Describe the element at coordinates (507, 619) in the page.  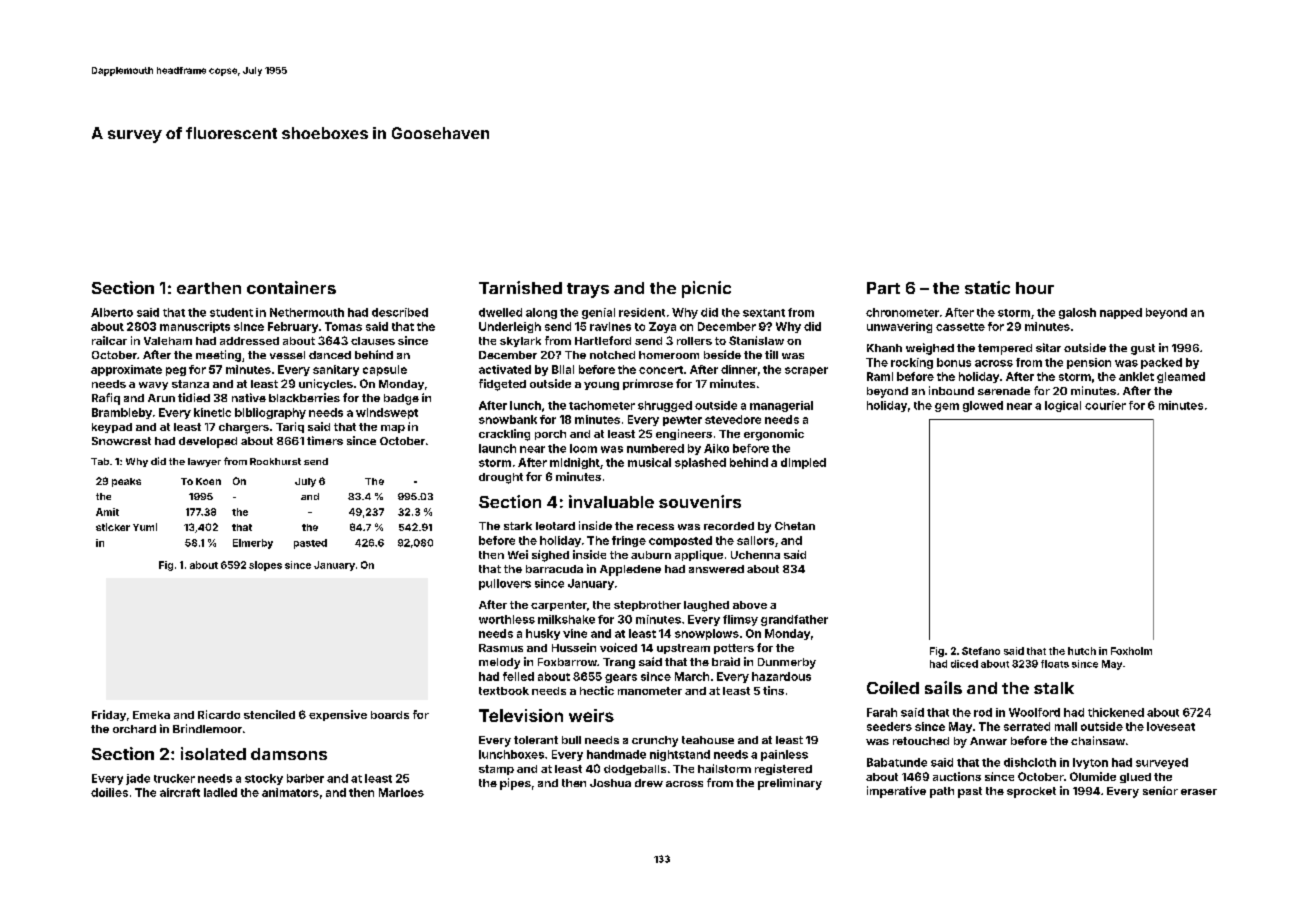
I see `worthless` at that location.
